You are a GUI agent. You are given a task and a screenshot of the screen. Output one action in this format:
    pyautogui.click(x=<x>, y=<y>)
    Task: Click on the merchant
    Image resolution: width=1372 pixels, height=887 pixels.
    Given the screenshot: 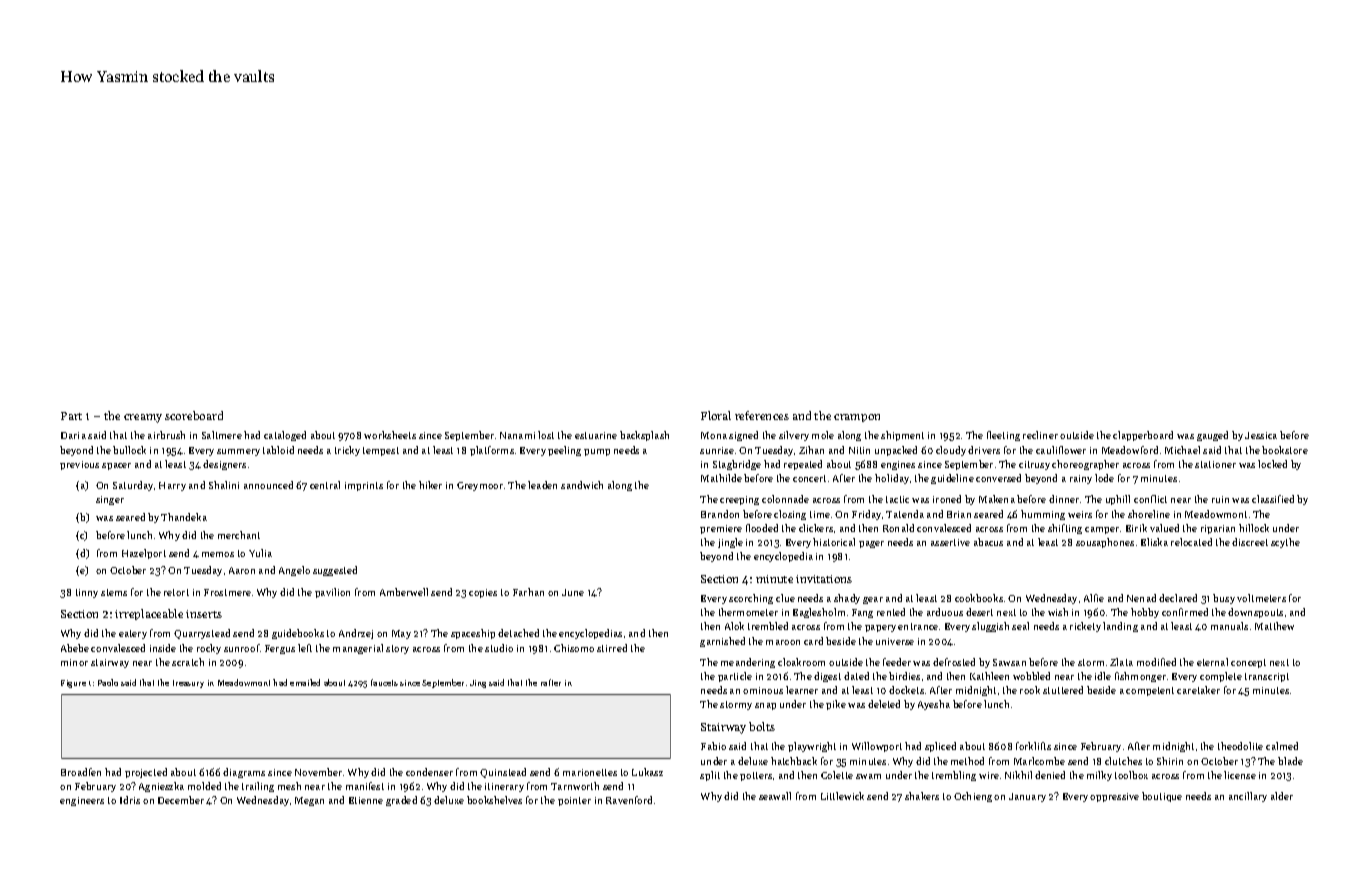 What is the action you would take?
    pyautogui.click(x=239, y=535)
